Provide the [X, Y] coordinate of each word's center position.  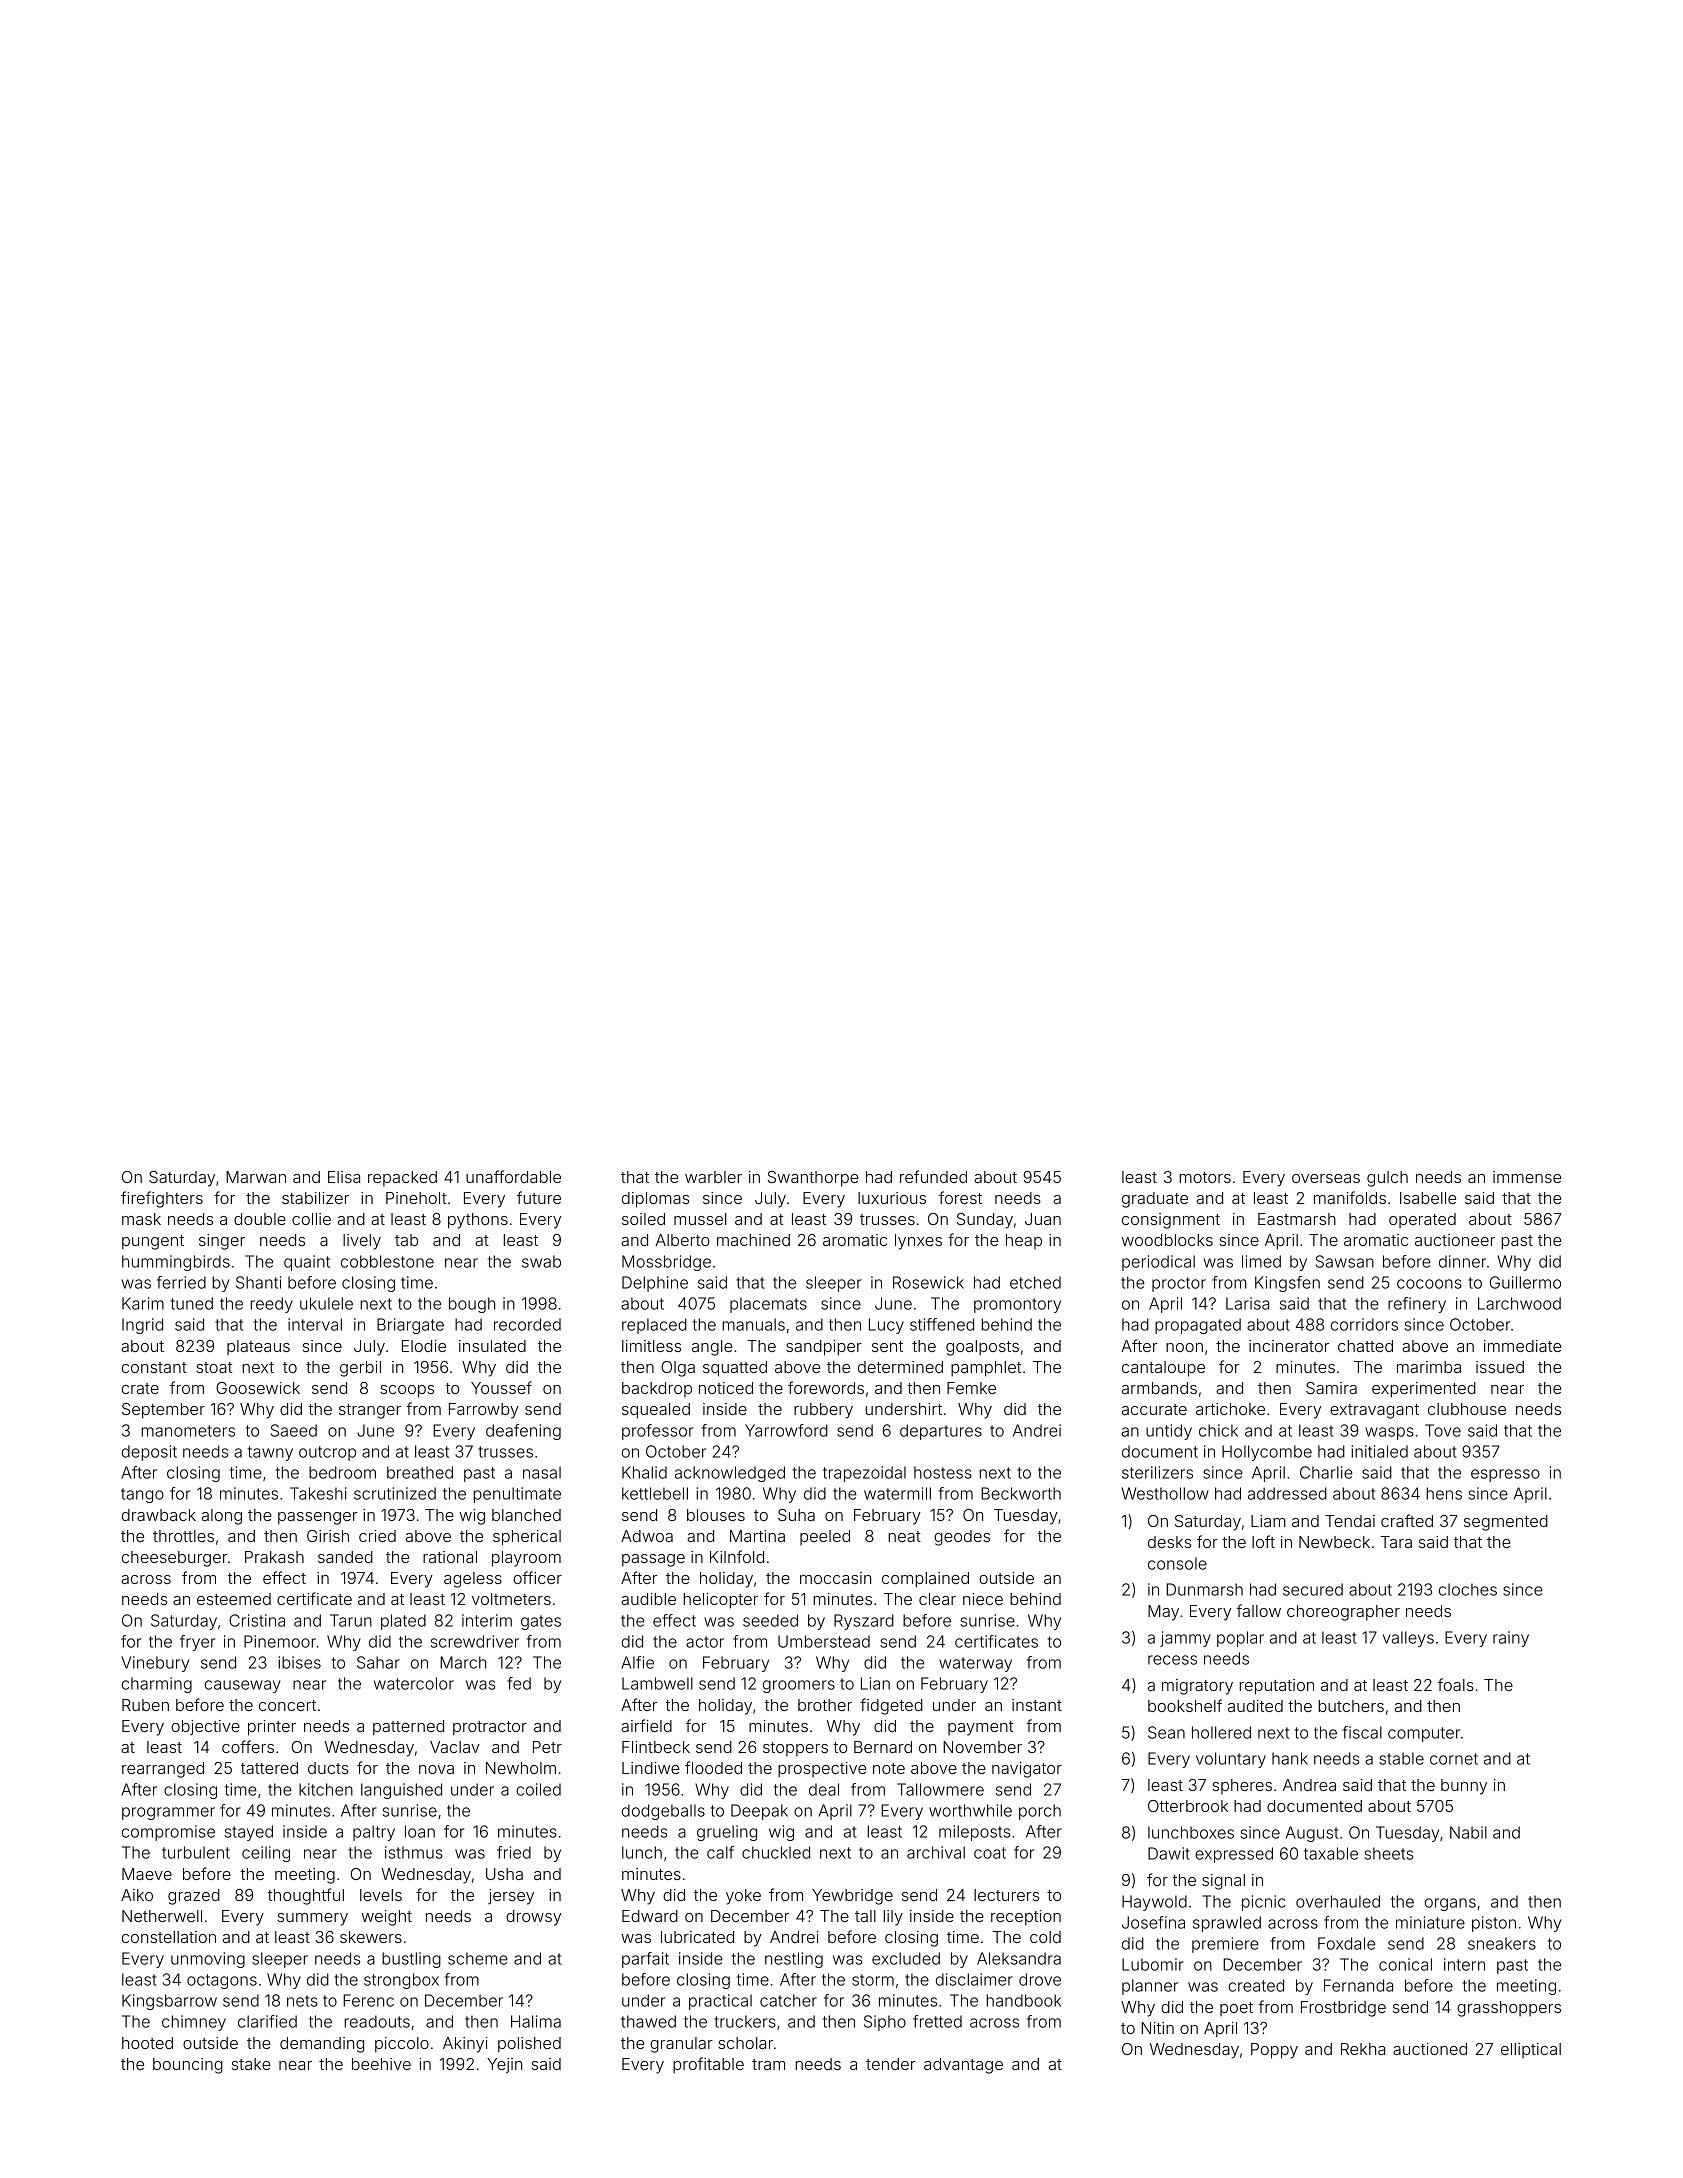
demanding [322, 2045]
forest [960, 1197]
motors [1205, 1177]
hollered [1221, 1732]
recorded [527, 1324]
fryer [197, 1643]
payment [980, 1728]
